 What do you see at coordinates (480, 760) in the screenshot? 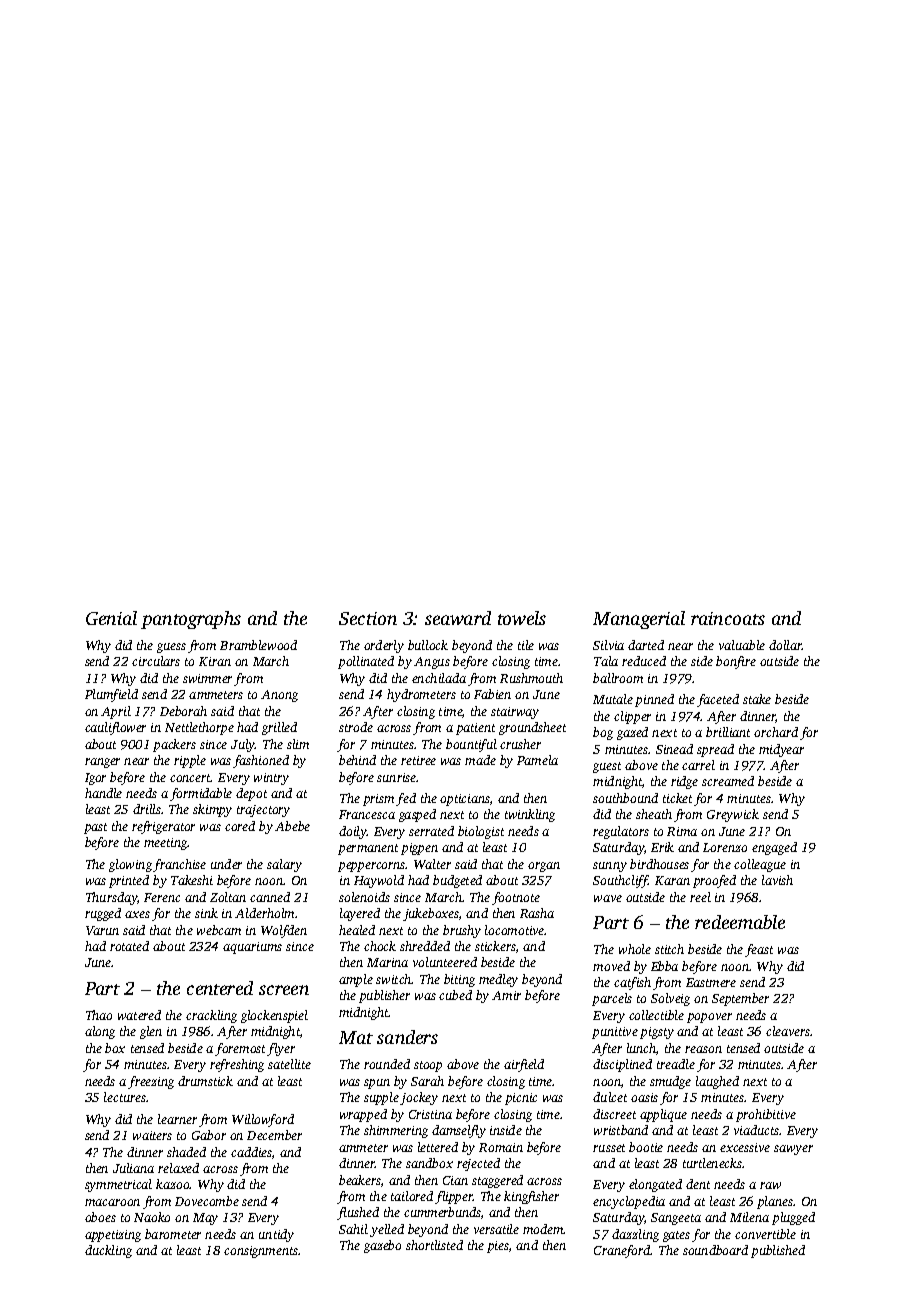
I see `made` at bounding box center [480, 760].
